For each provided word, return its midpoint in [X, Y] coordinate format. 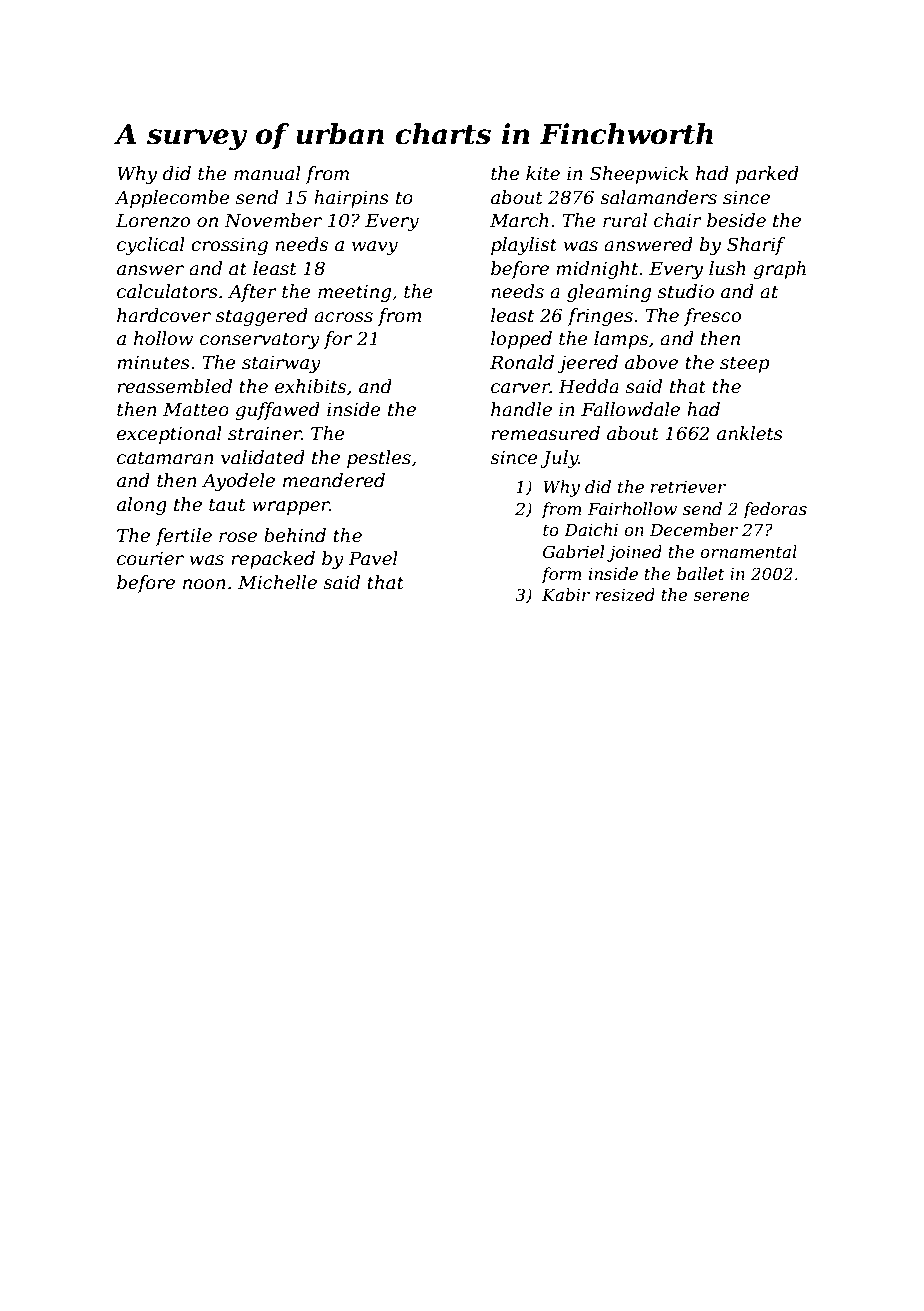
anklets [750, 433]
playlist [524, 246]
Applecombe [172, 199]
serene [721, 596]
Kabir [566, 594]
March [519, 220]
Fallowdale [630, 409]
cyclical [151, 246]
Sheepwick [639, 175]
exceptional [169, 435]
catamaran [165, 458]
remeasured [545, 433]
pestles [379, 459]
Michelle [277, 582]
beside [736, 220]
